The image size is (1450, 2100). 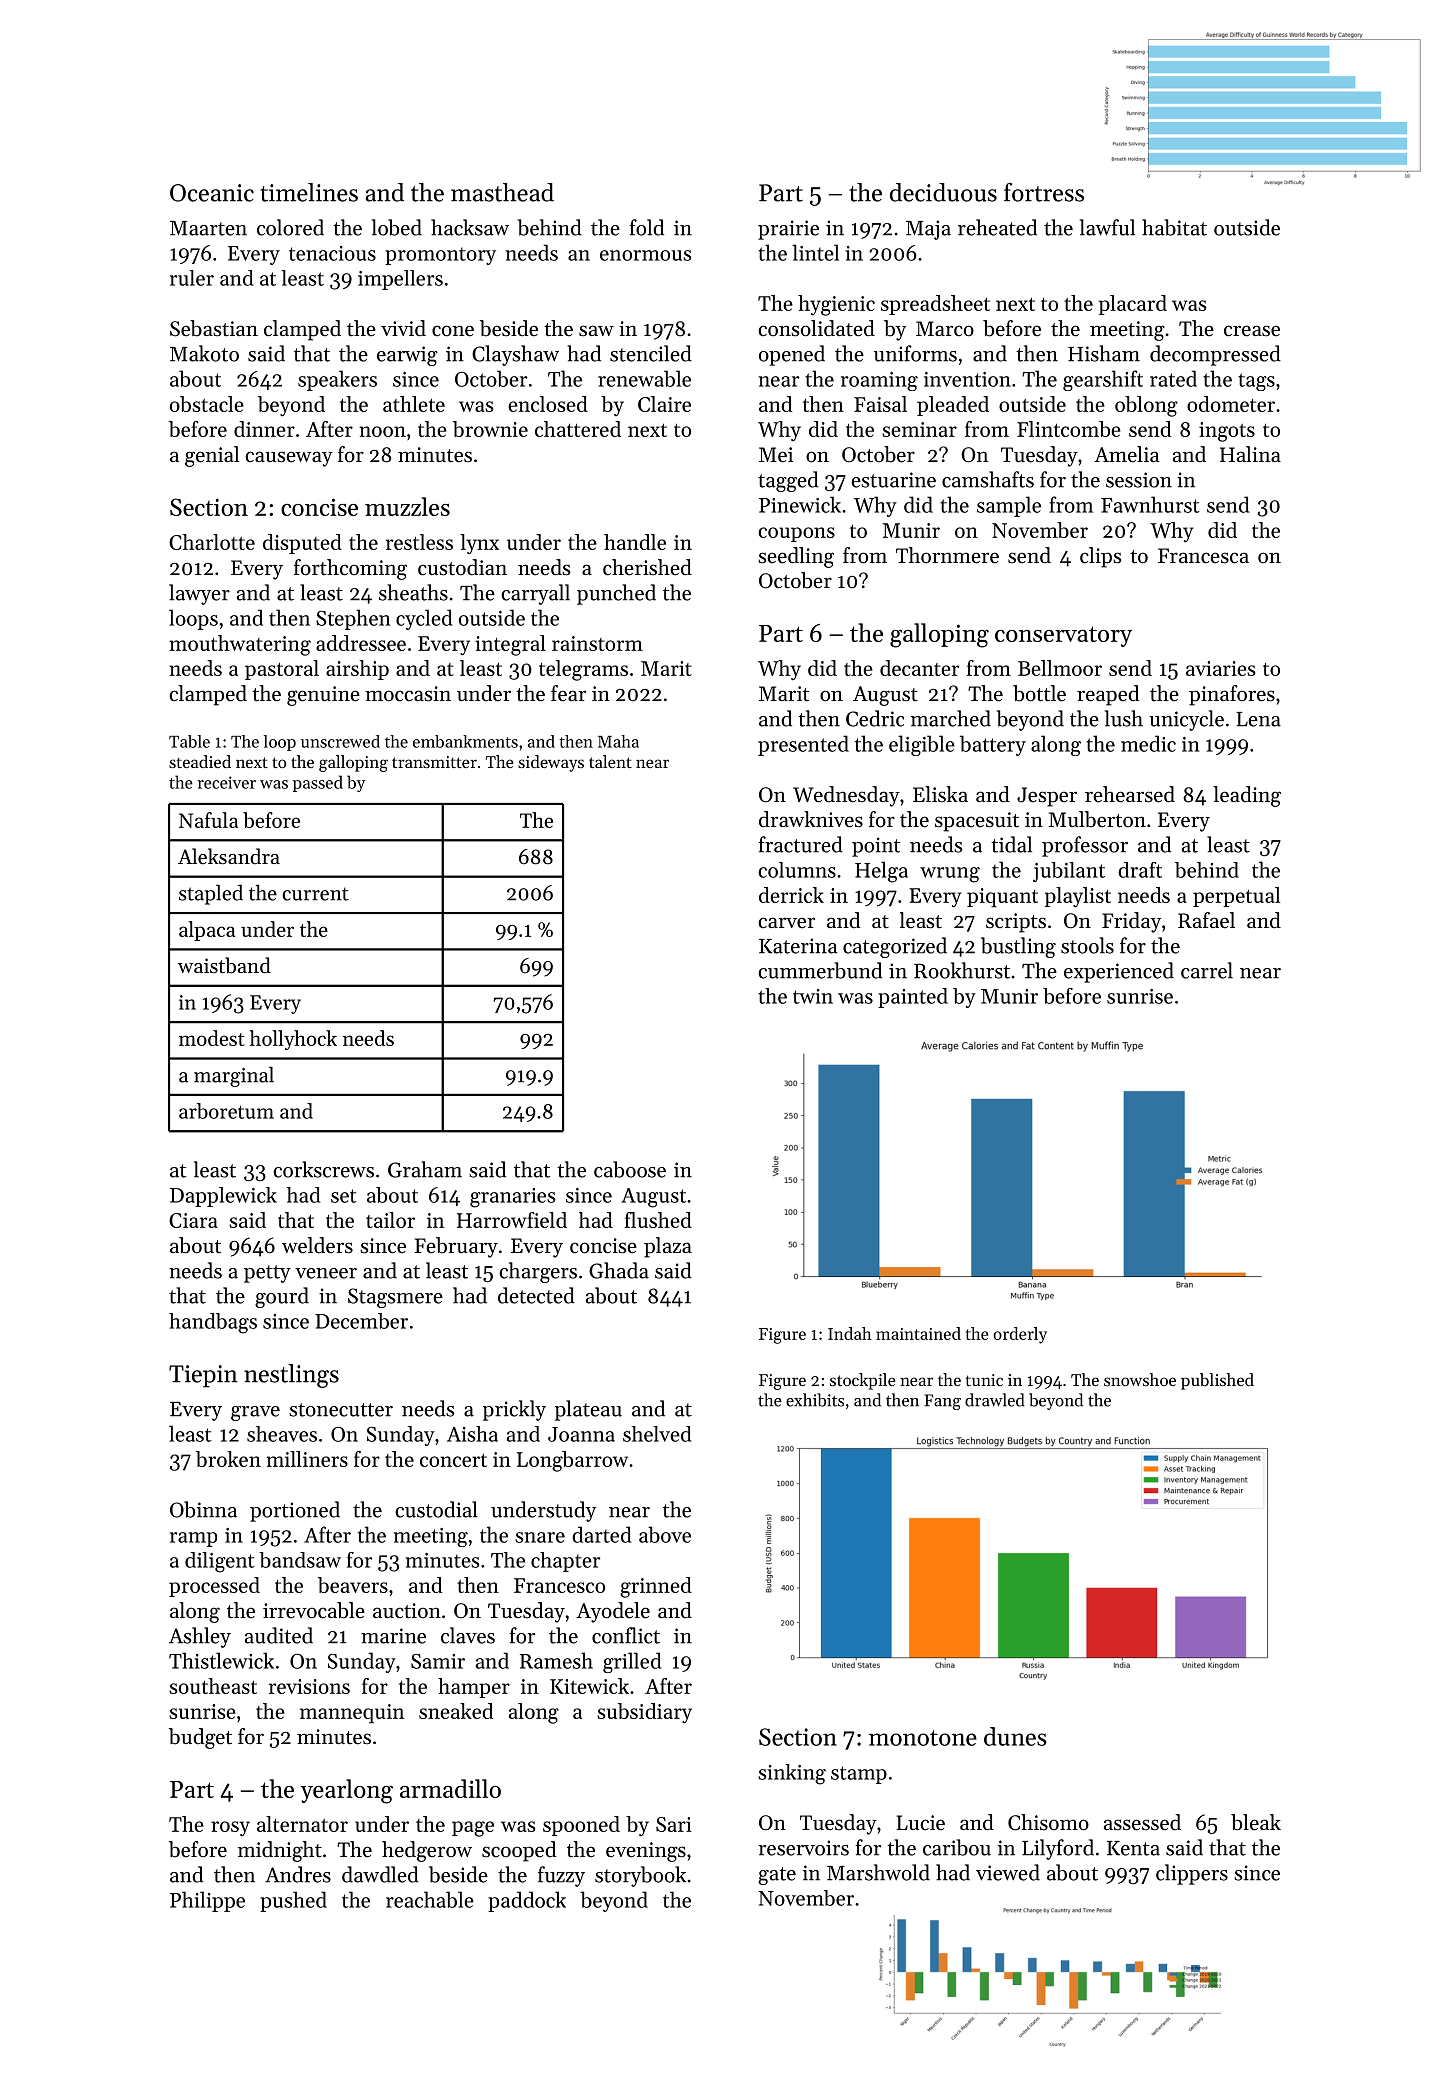 I want to click on chattered, so click(x=578, y=429).
